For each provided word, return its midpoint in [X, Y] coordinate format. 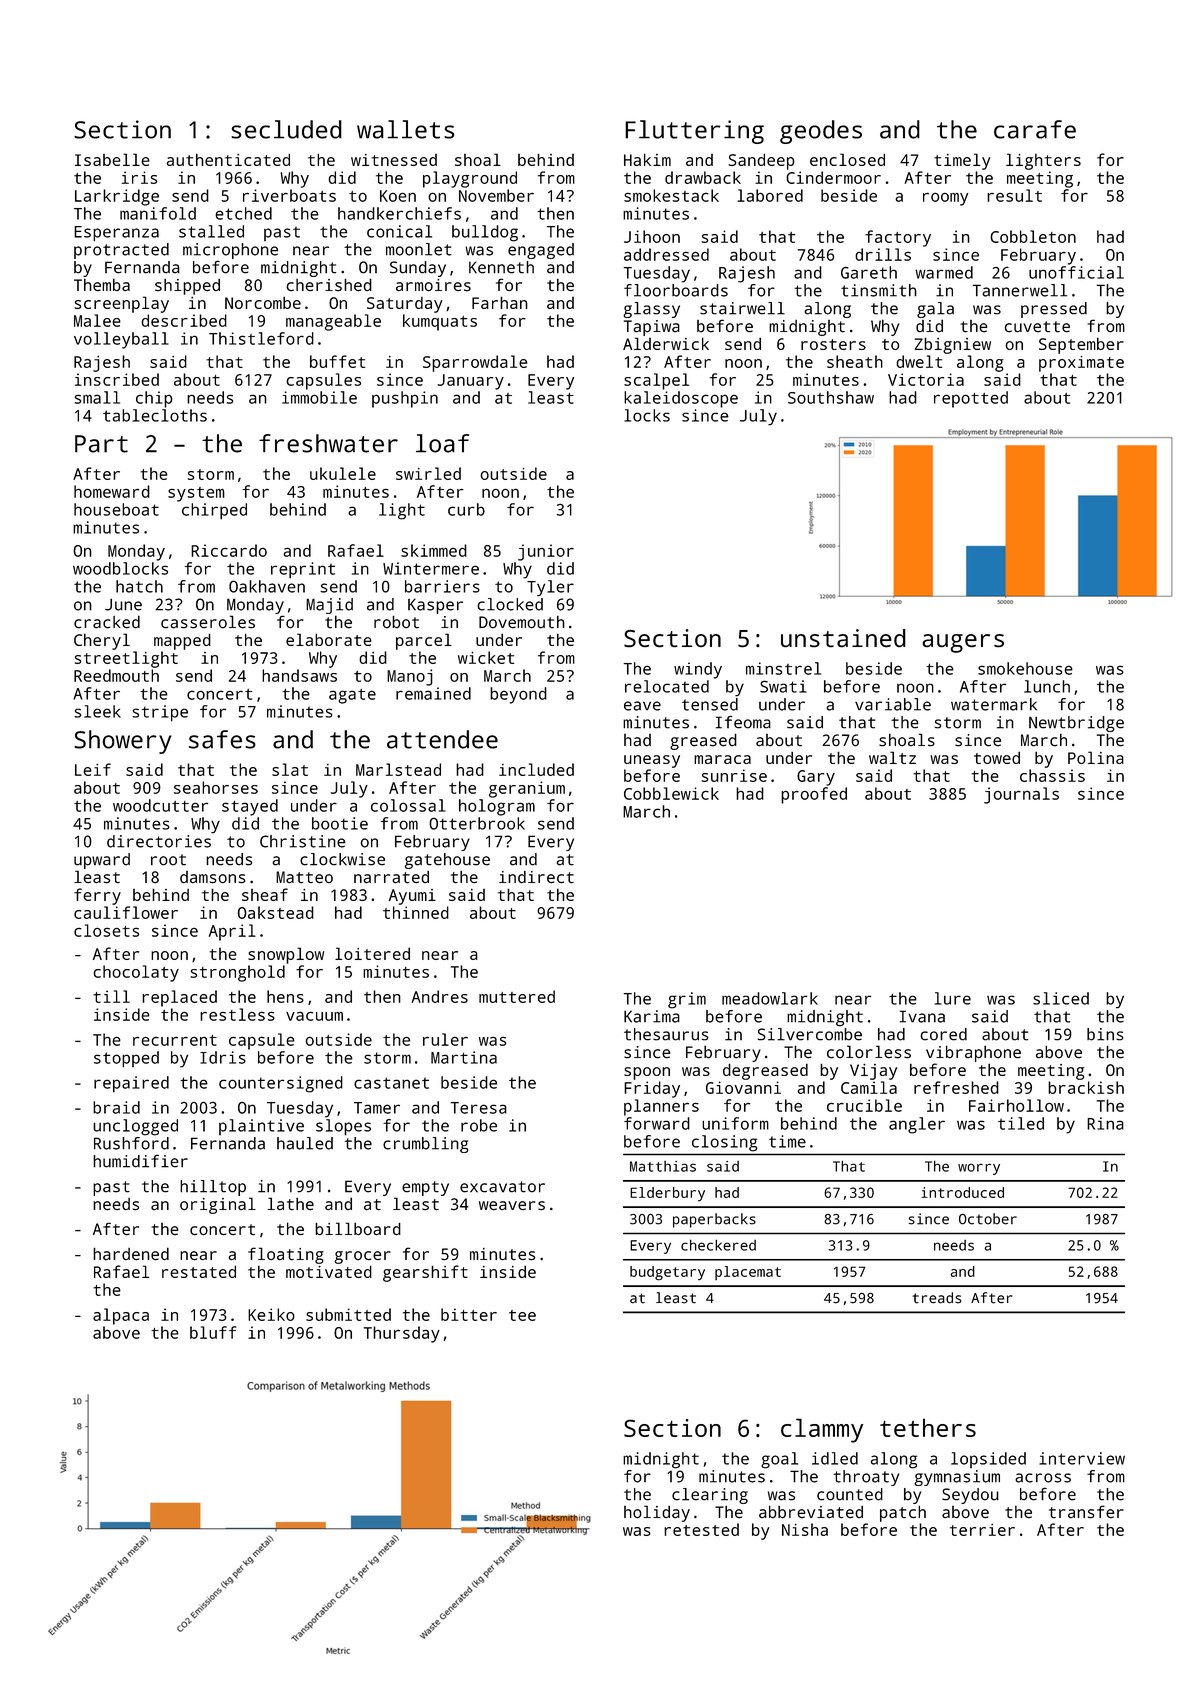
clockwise [342, 859]
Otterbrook [477, 823]
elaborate [329, 639]
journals [1021, 795]
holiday [657, 1513]
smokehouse [1025, 668]
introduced [962, 1192]
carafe [1035, 129]
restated [199, 1271]
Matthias [663, 1166]
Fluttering [694, 132]
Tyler [550, 588]
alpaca [121, 1316]
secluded [286, 129]
